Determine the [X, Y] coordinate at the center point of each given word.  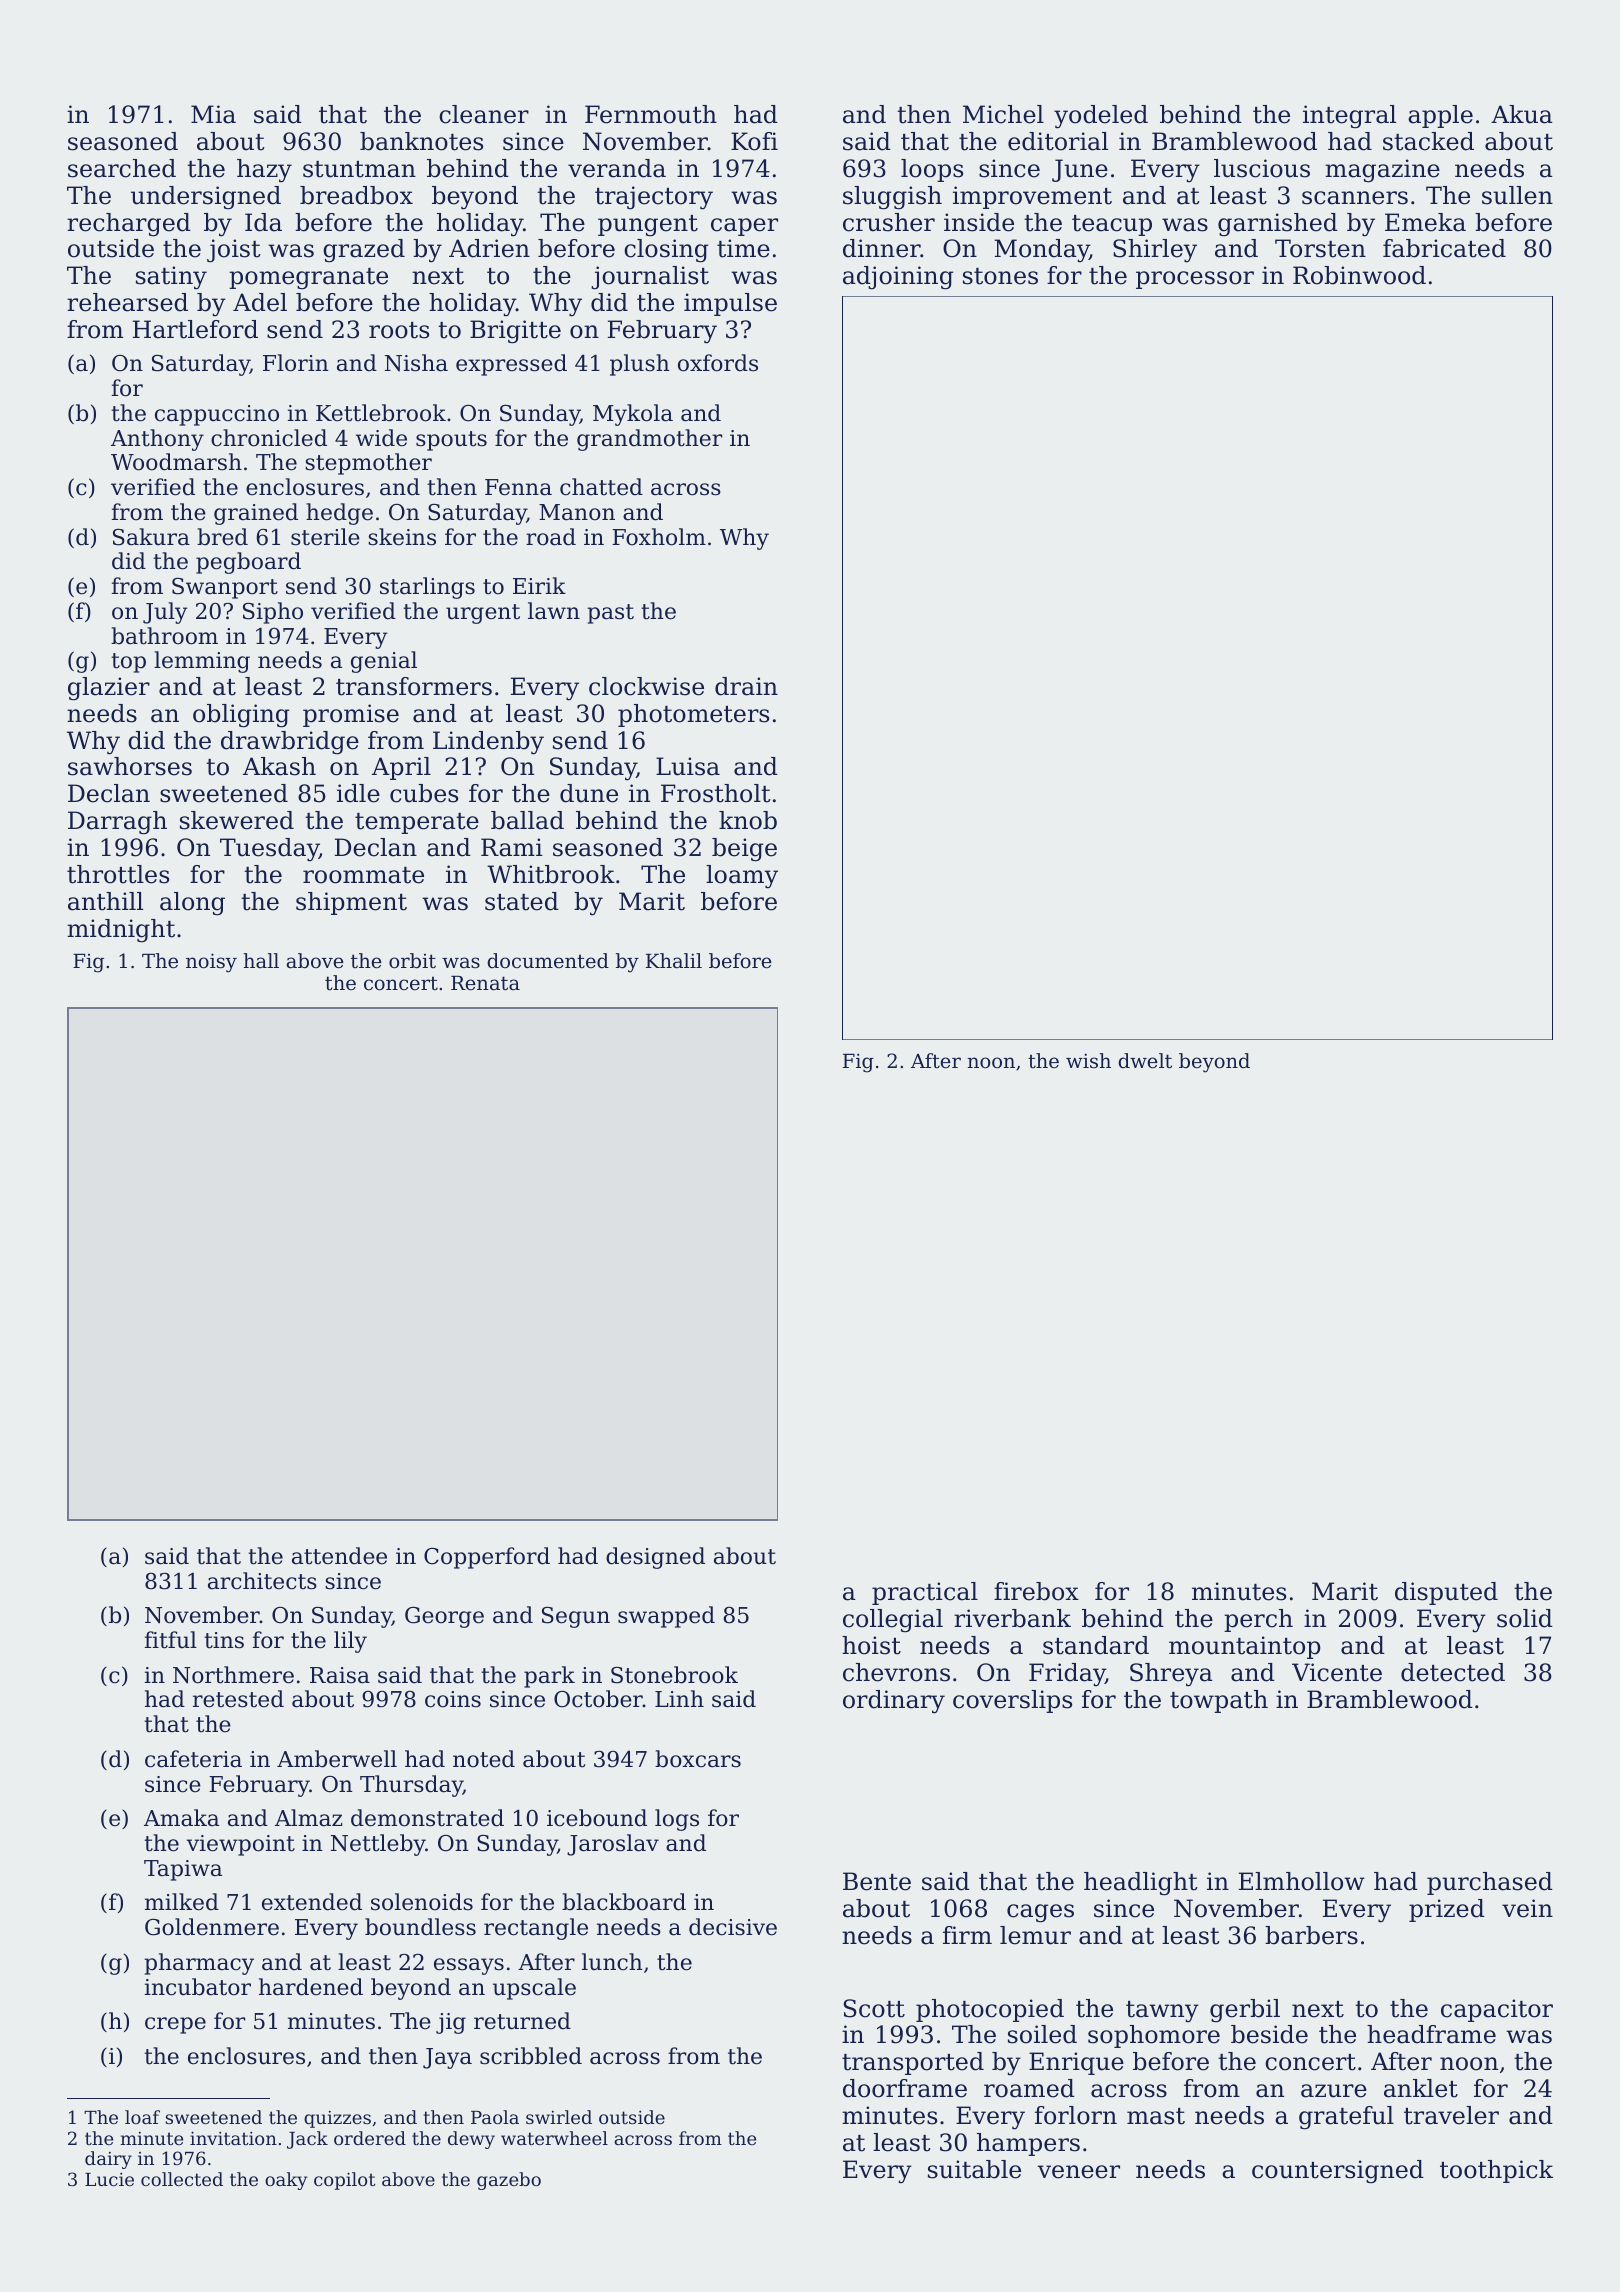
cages [1040, 1913]
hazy [264, 171]
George [444, 1617]
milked [182, 1902]
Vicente [1337, 1672]
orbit [412, 961]
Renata [485, 983]
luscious [1262, 168]
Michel [1003, 114]
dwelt [1145, 1061]
